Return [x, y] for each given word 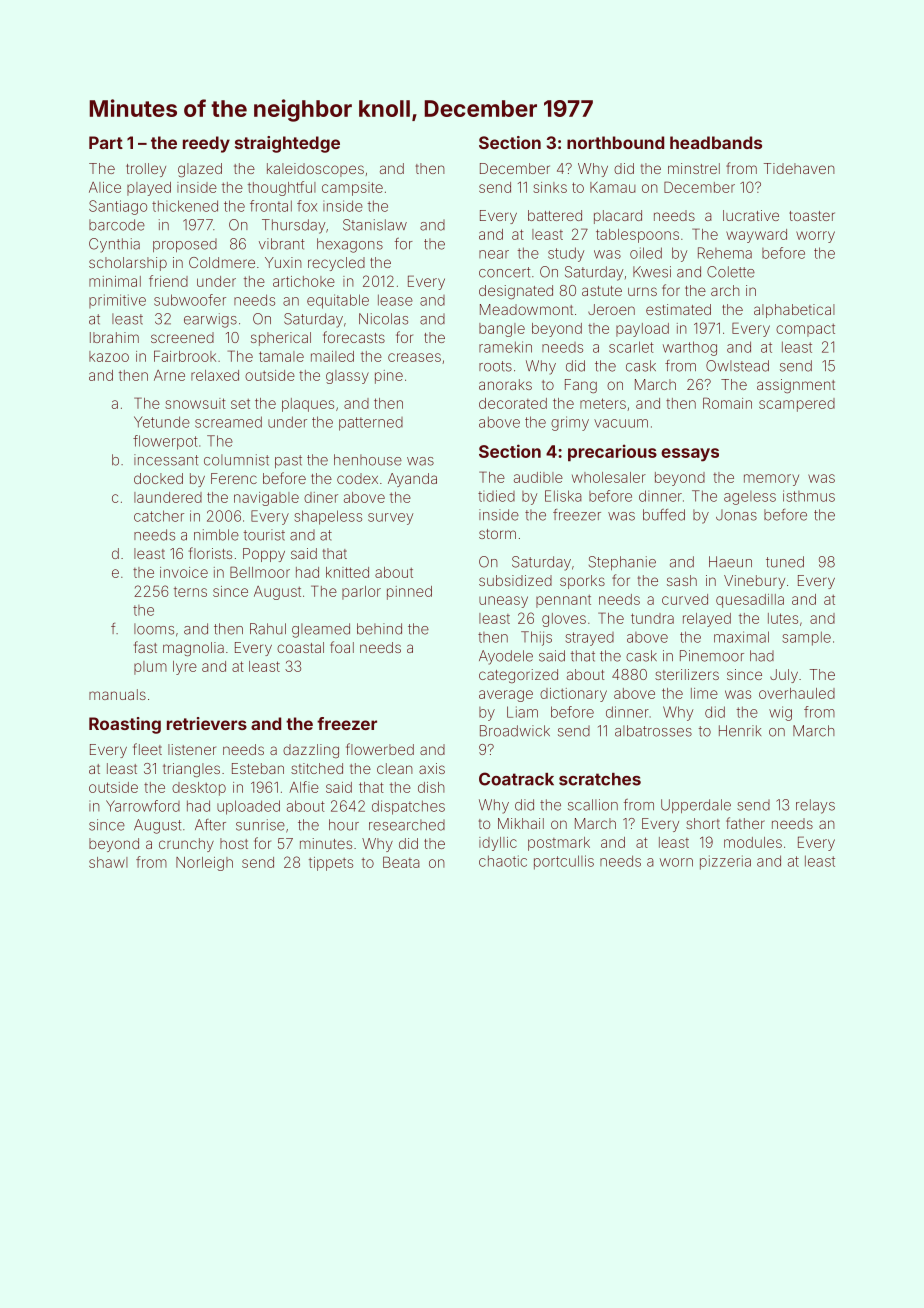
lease [395, 300]
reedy [206, 144]
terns [190, 592]
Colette [731, 272]
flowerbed [380, 749]
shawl [108, 862]
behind [379, 629]
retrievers [207, 723]
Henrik [740, 731]
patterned [371, 424]
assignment [796, 386]
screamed [228, 422]
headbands [716, 142]
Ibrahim [114, 337]
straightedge [287, 144]
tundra [652, 618]
